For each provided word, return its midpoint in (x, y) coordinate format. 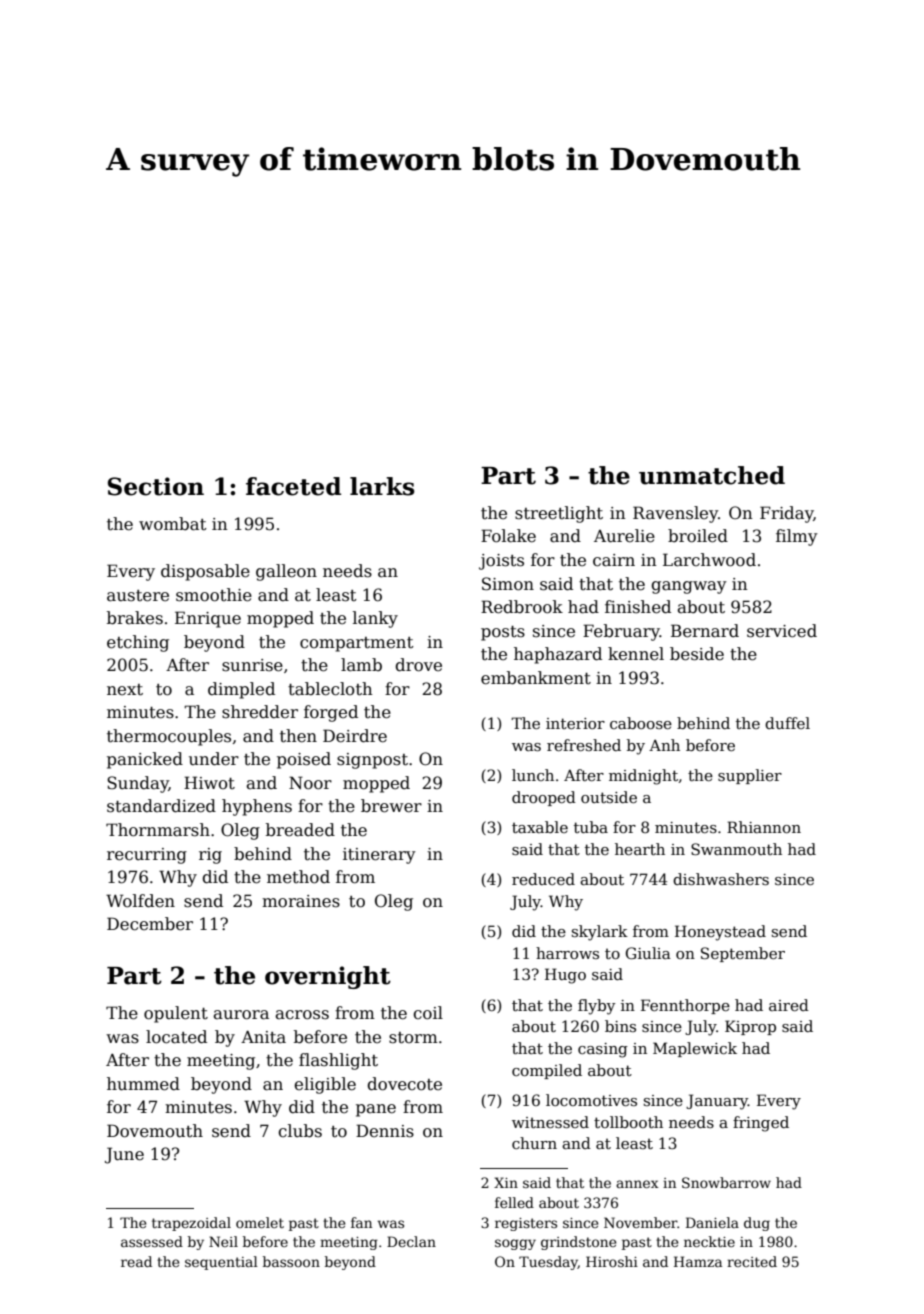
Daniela (712, 1222)
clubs (300, 1131)
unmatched (712, 475)
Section (156, 486)
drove (418, 665)
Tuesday (548, 1263)
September (743, 954)
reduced (543, 879)
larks (382, 486)
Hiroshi (612, 1261)
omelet (260, 1222)
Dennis (385, 1131)
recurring (147, 856)
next (125, 690)
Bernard (705, 631)
